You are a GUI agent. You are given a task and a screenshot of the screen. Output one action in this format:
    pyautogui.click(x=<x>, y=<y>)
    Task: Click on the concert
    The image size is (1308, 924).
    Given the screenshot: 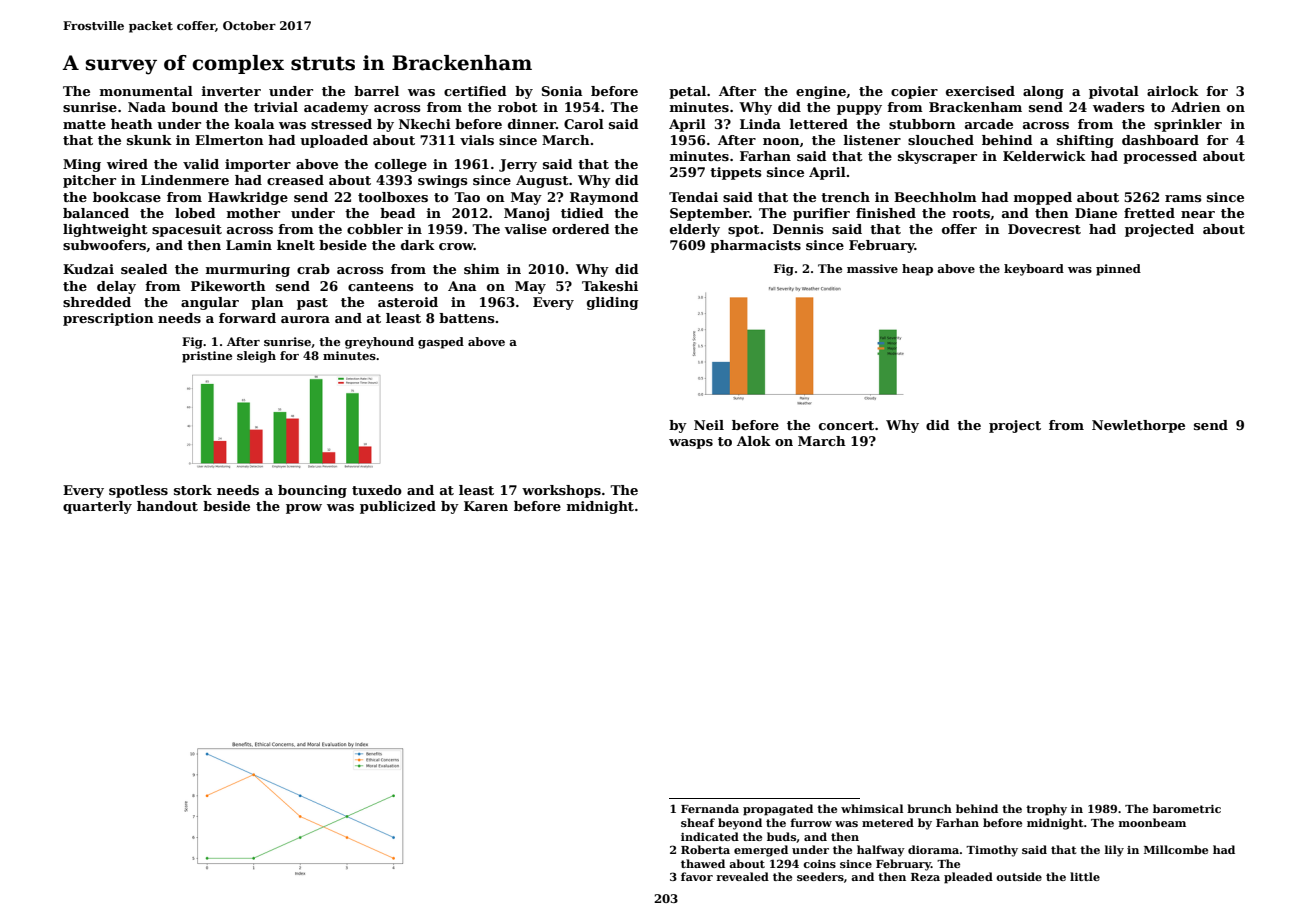 What is the action you would take?
    pyautogui.click(x=846, y=425)
